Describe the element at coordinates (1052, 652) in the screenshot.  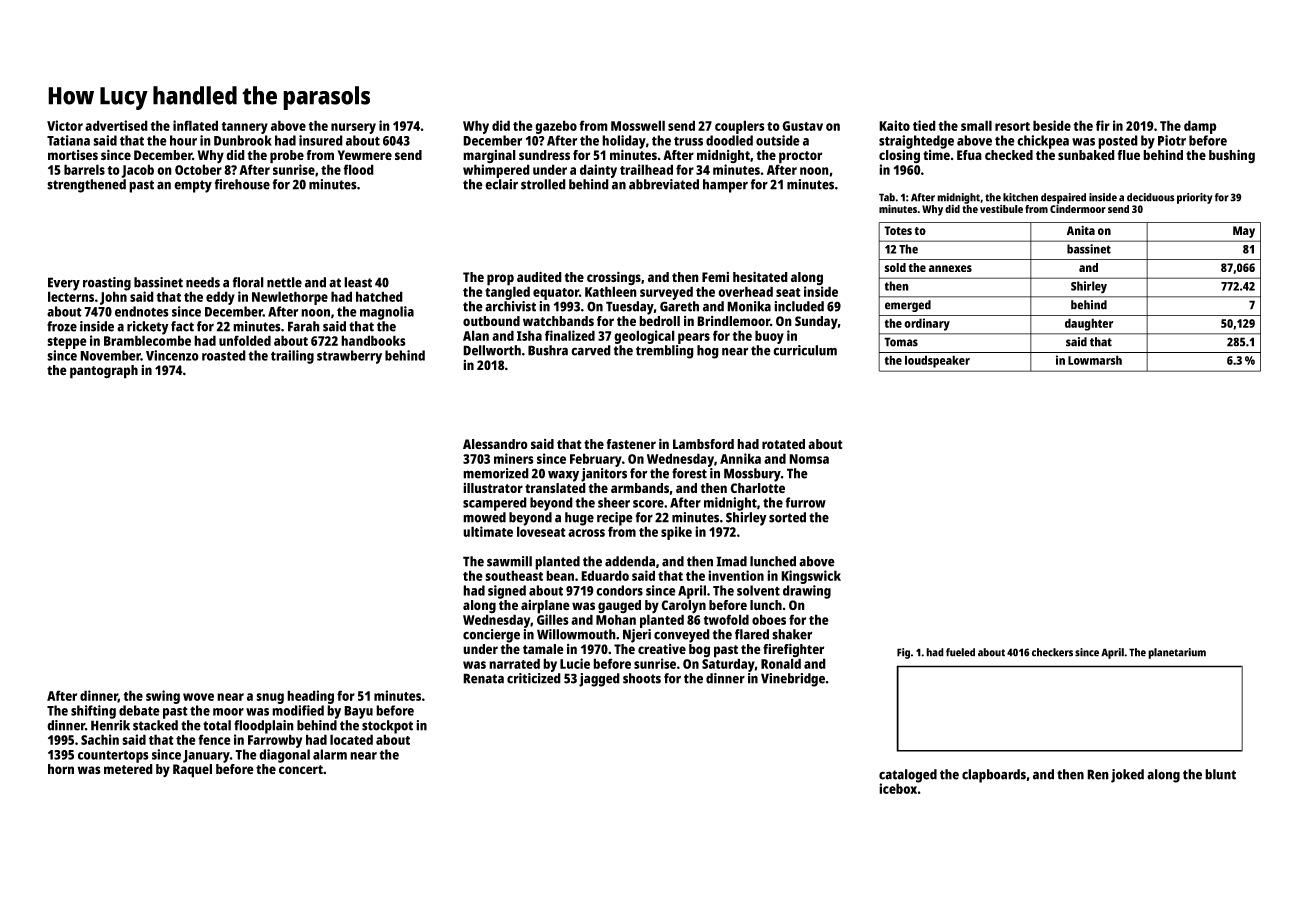
I see `checkers` at that location.
